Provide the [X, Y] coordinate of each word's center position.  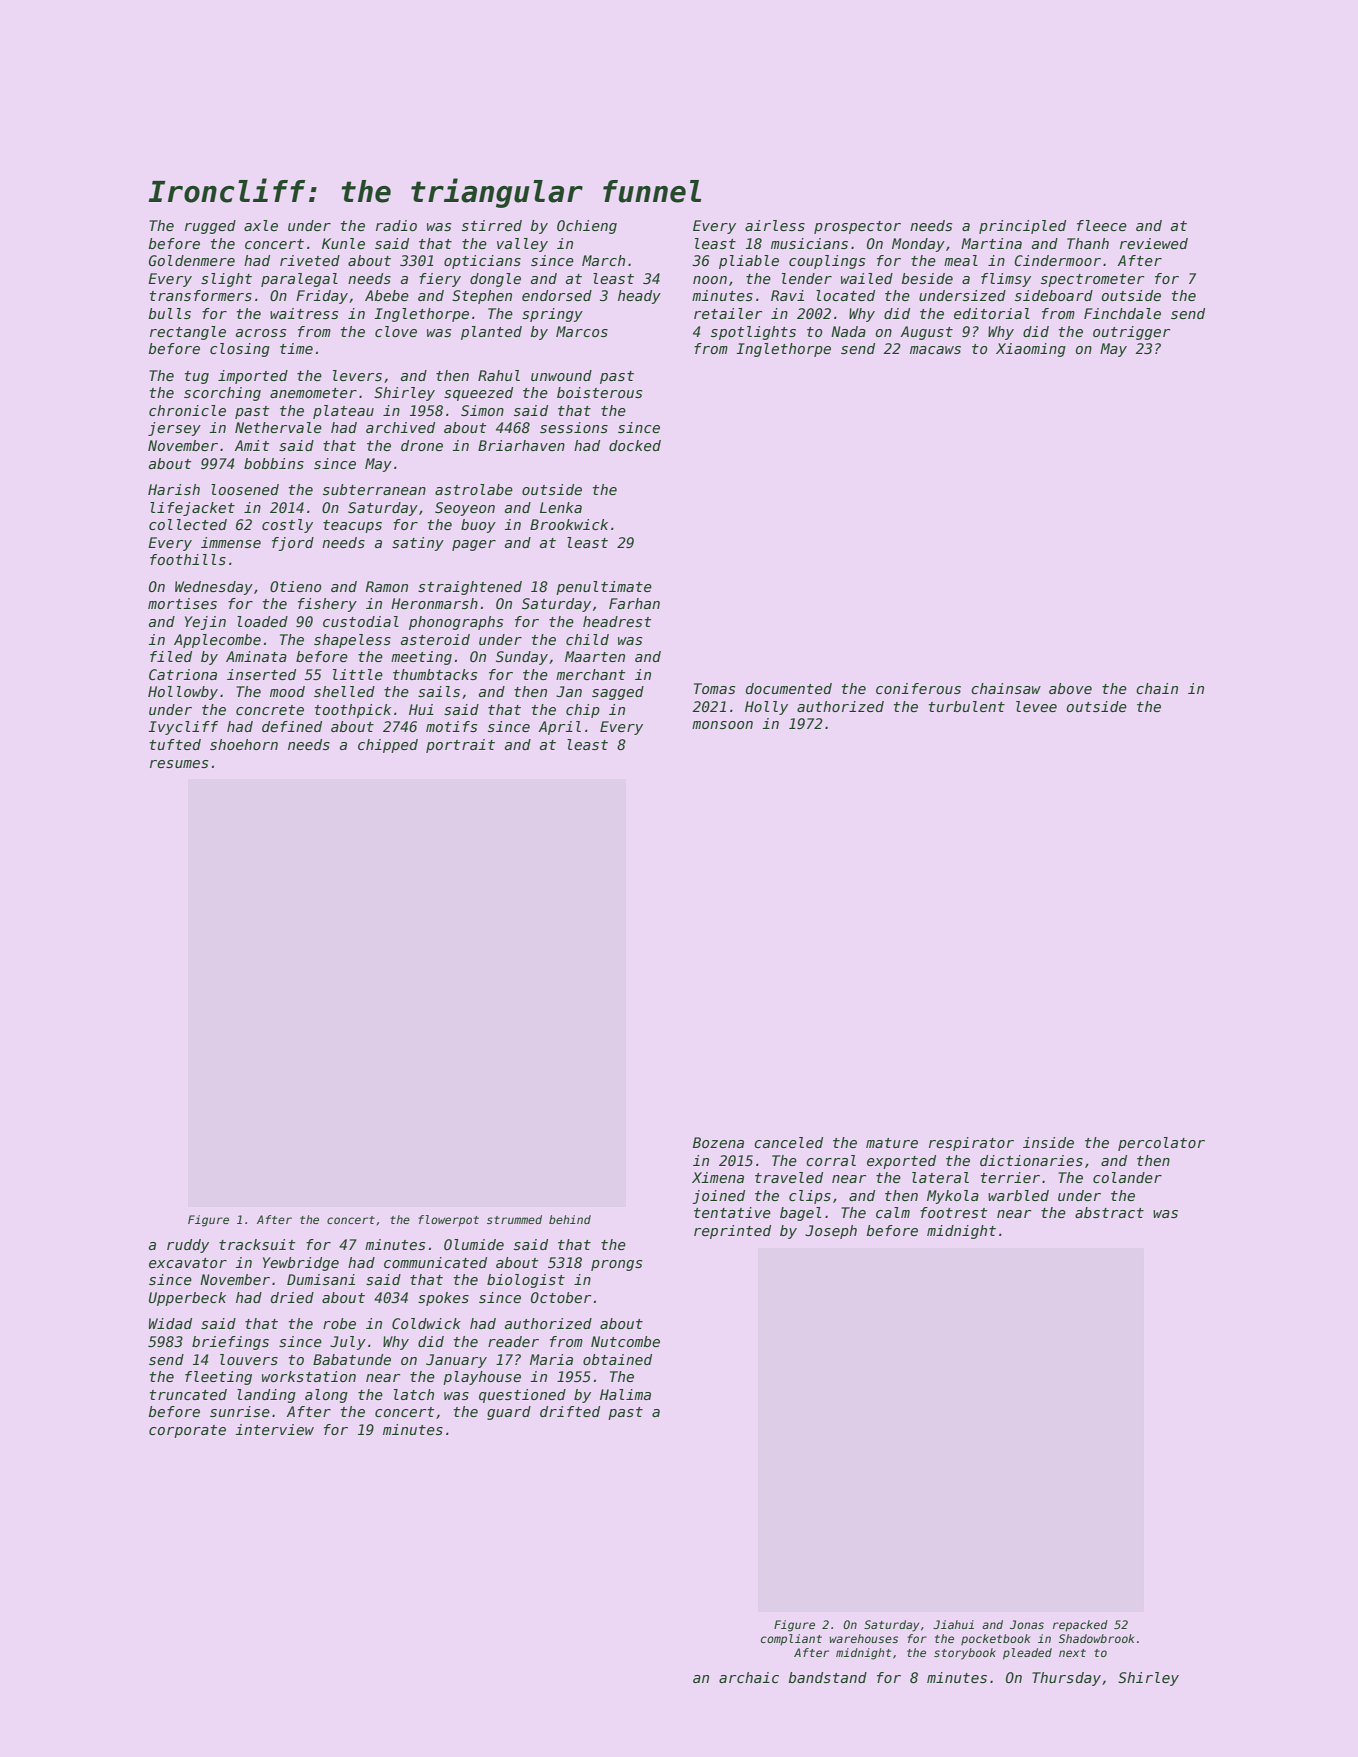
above [1070, 688]
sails [439, 691]
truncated [188, 1394]
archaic [749, 1677]
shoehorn [244, 744]
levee [1036, 706]
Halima [625, 1394]
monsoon [722, 725]
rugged [210, 227]
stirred [492, 225]
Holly [766, 708]
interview [274, 1429]
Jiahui [953, 1624]
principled [1022, 227]
